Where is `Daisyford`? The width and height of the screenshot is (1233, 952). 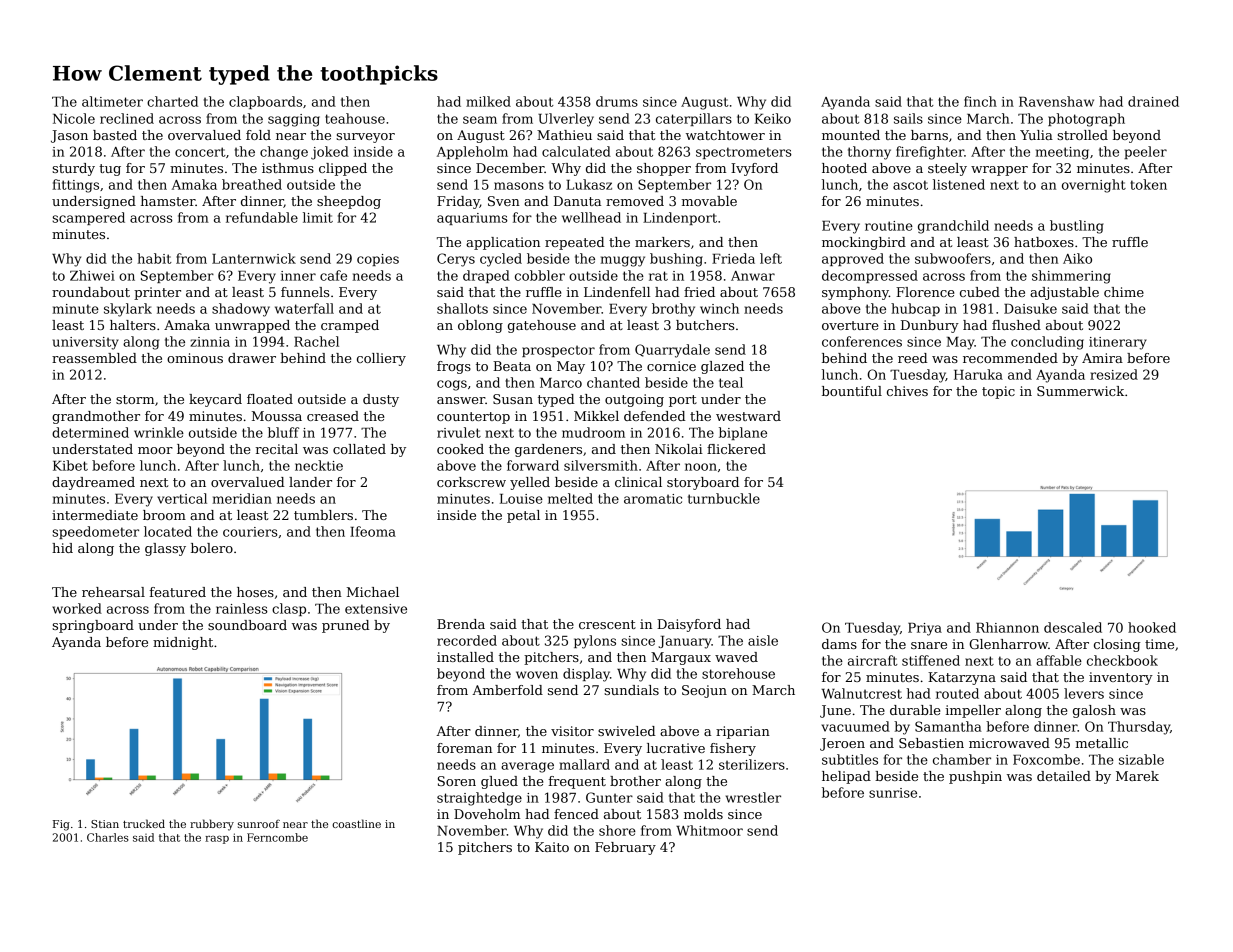
Daisyford is located at coordinates (689, 625).
